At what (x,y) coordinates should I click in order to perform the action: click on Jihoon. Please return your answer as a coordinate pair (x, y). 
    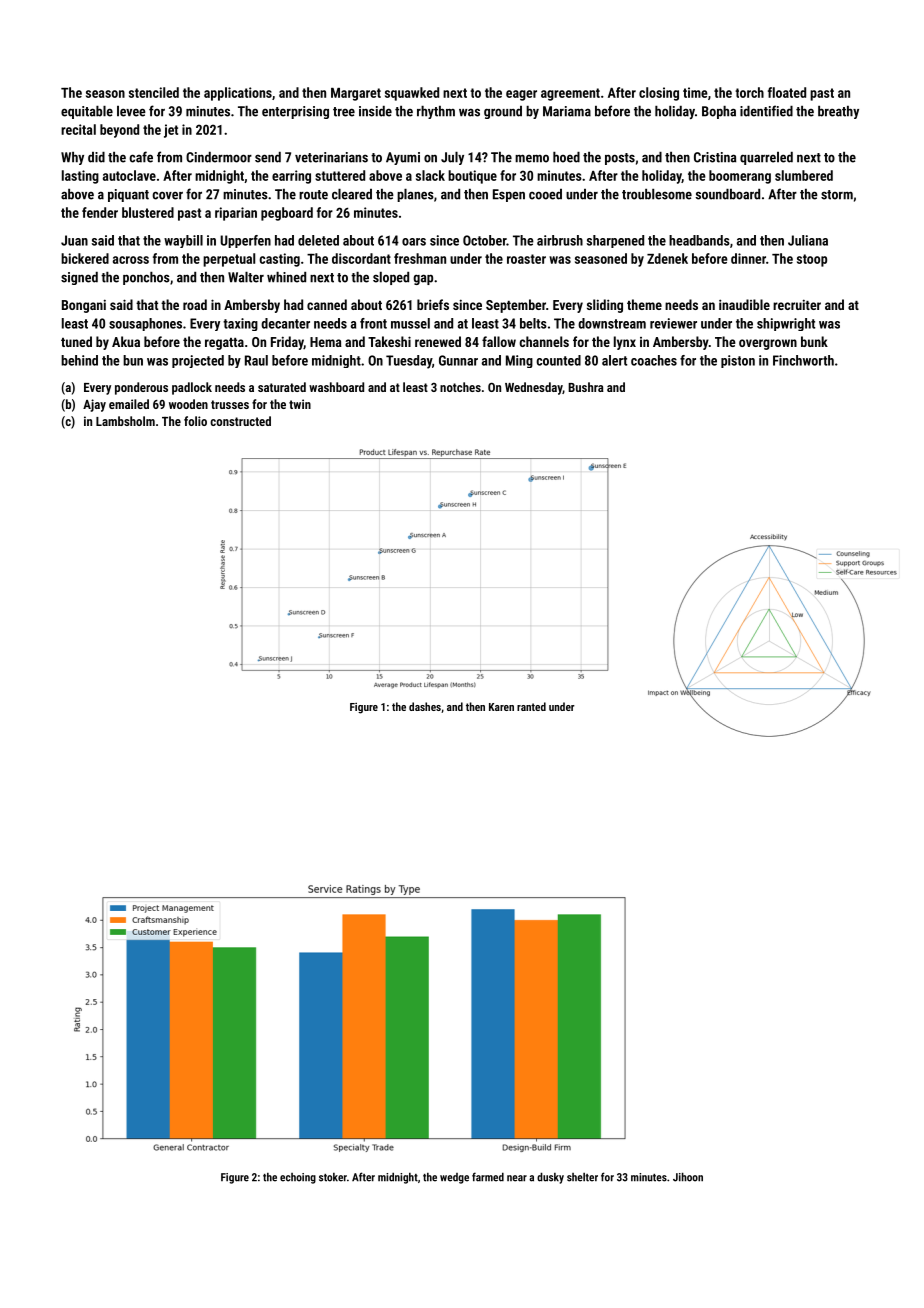
    Looking at the image, I should click on (688, 1177).
